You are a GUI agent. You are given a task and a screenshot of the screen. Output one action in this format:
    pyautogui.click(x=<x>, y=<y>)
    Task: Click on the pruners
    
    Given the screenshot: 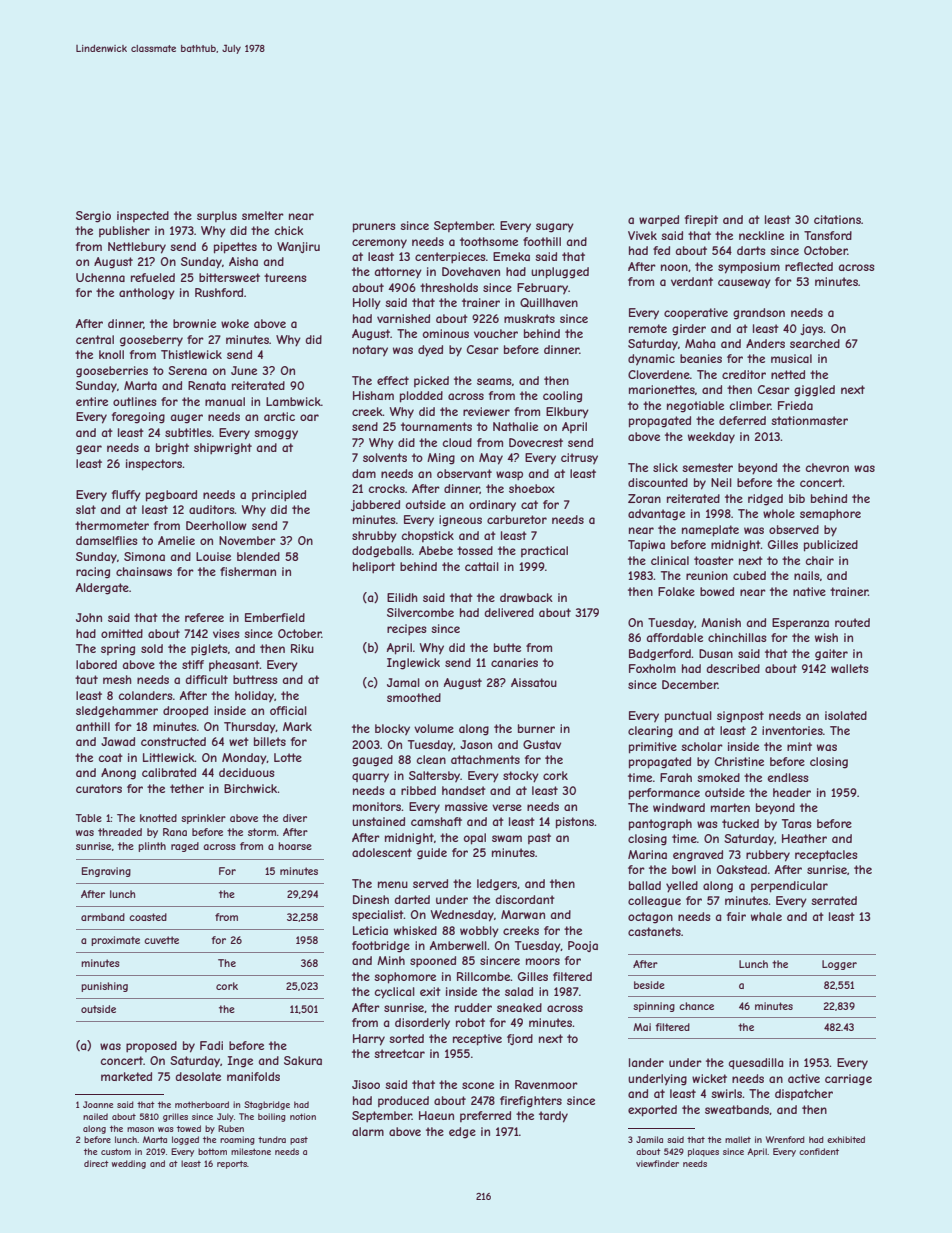 What is the action you would take?
    pyautogui.click(x=374, y=228)
